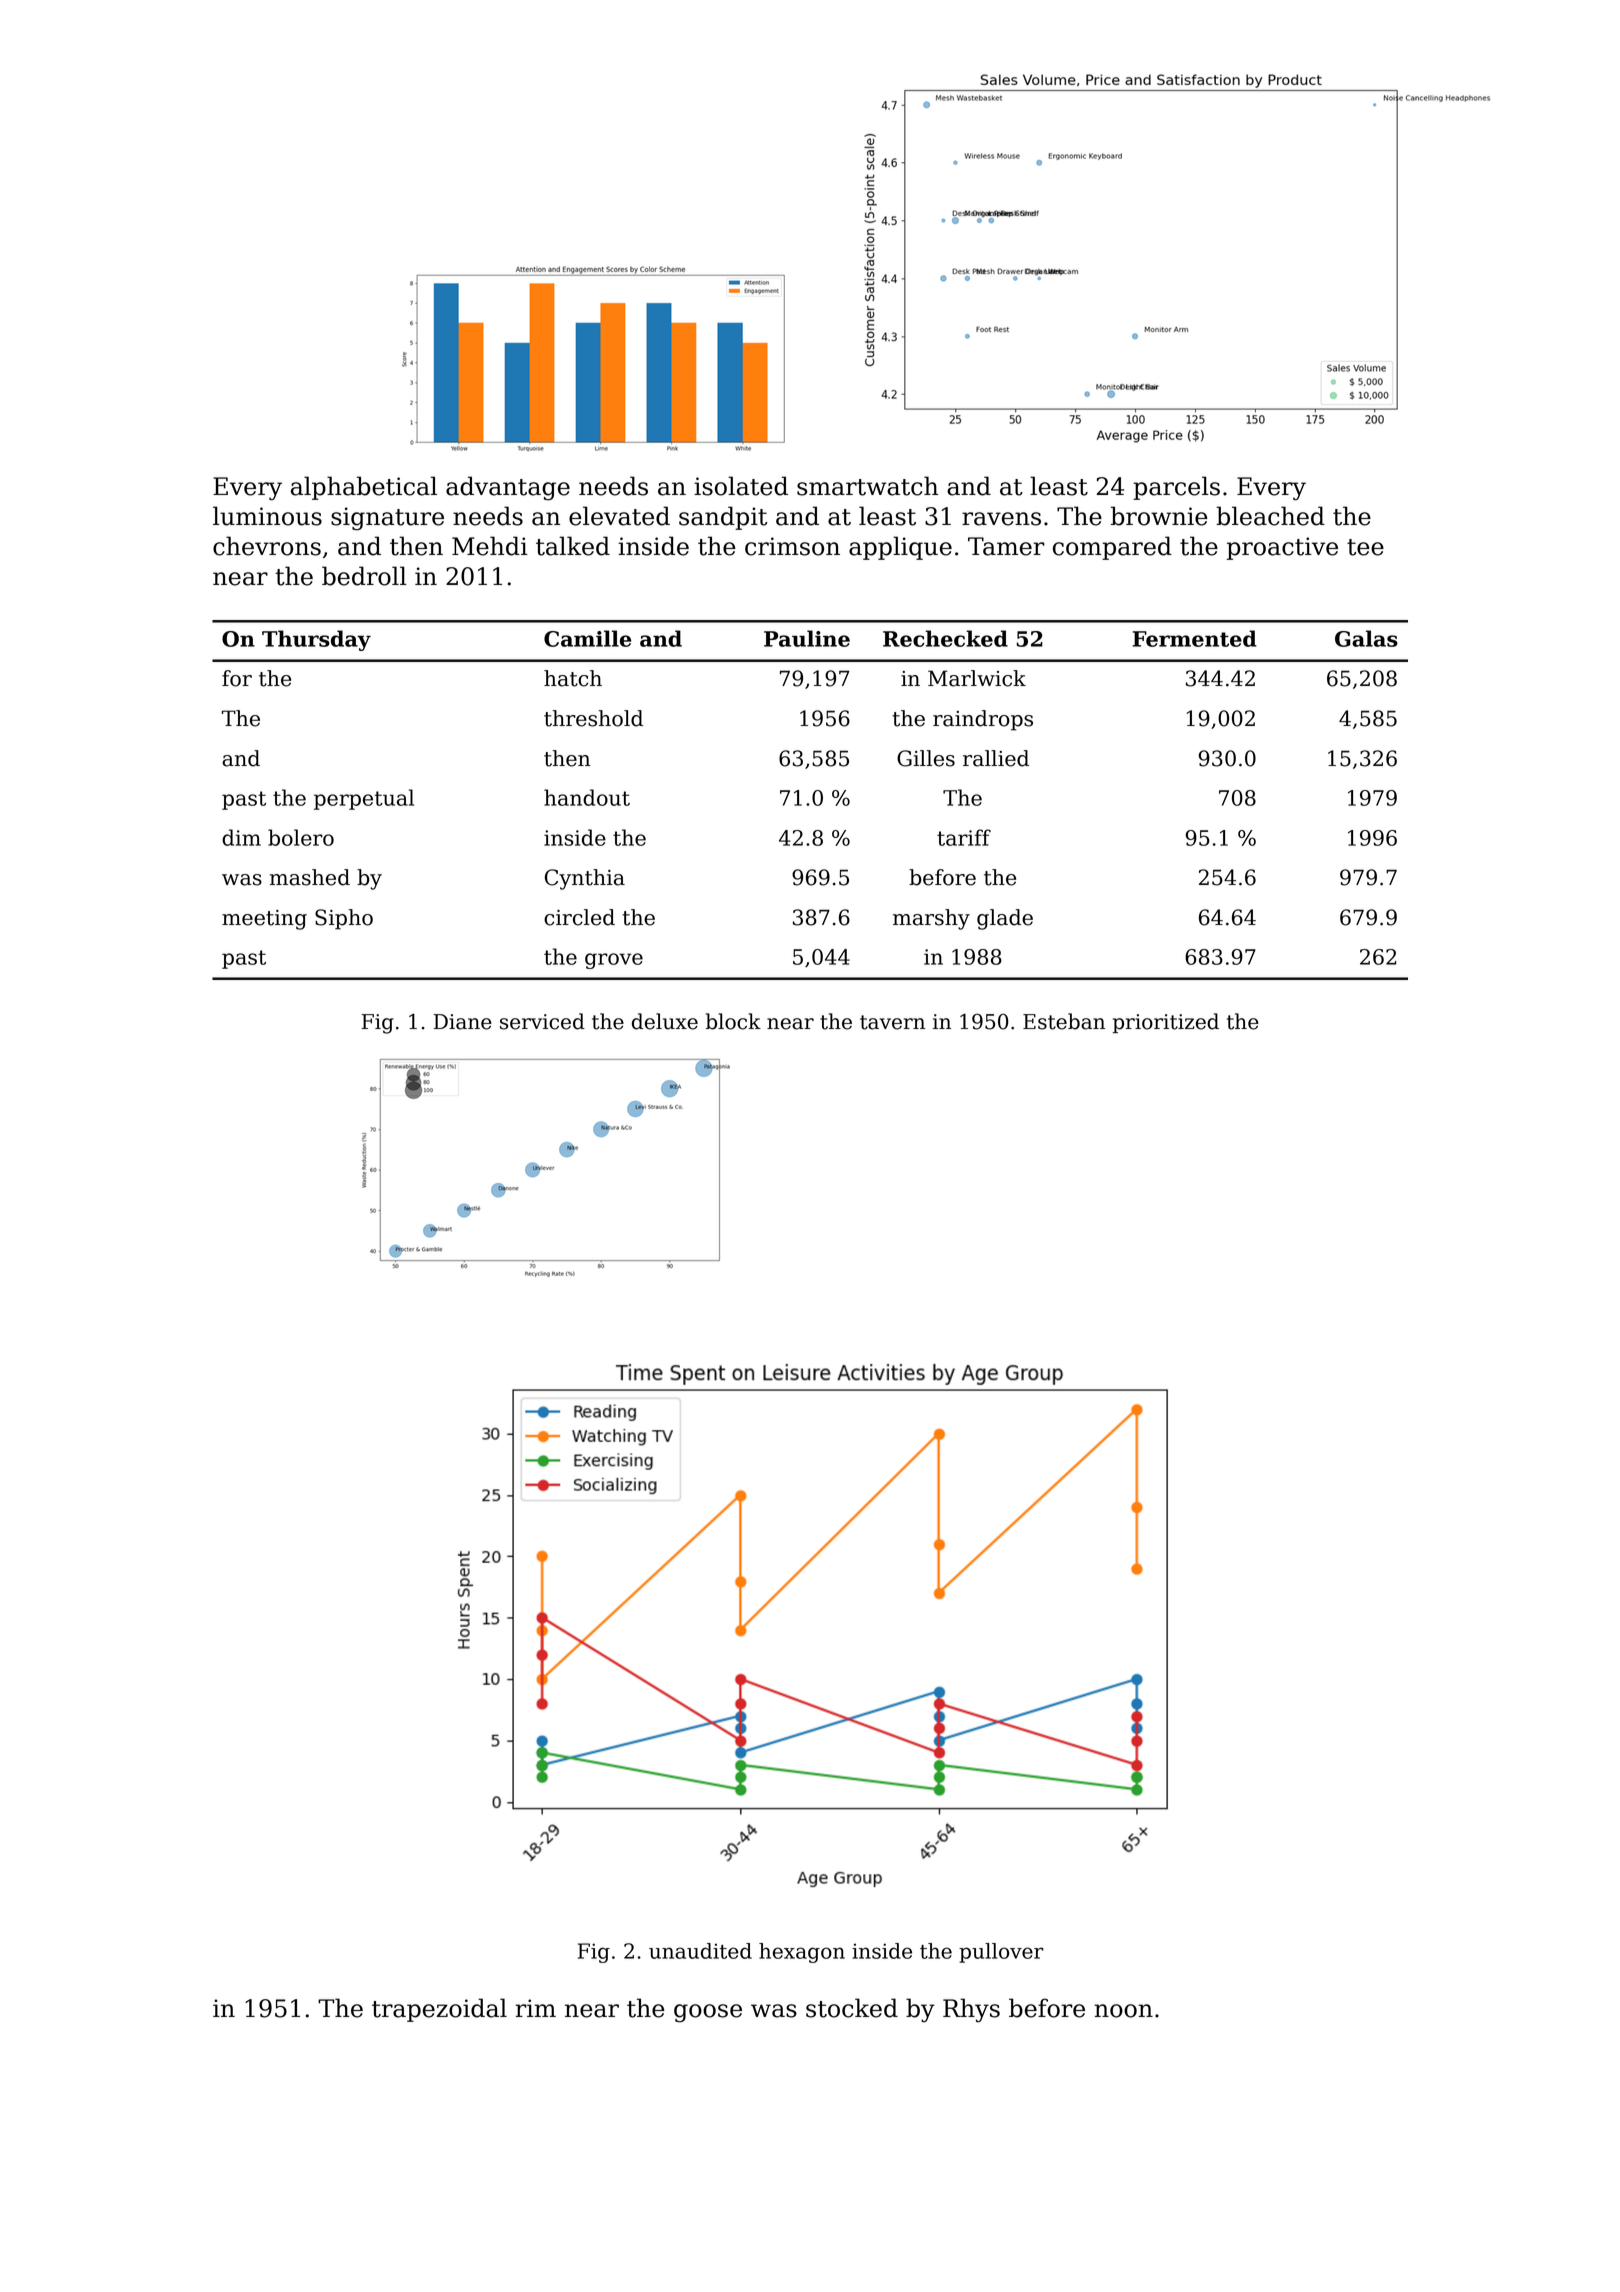 The height and width of the image is (2292, 1620). Describe the element at coordinates (463, 1022) in the image. I see `Diane` at that location.
